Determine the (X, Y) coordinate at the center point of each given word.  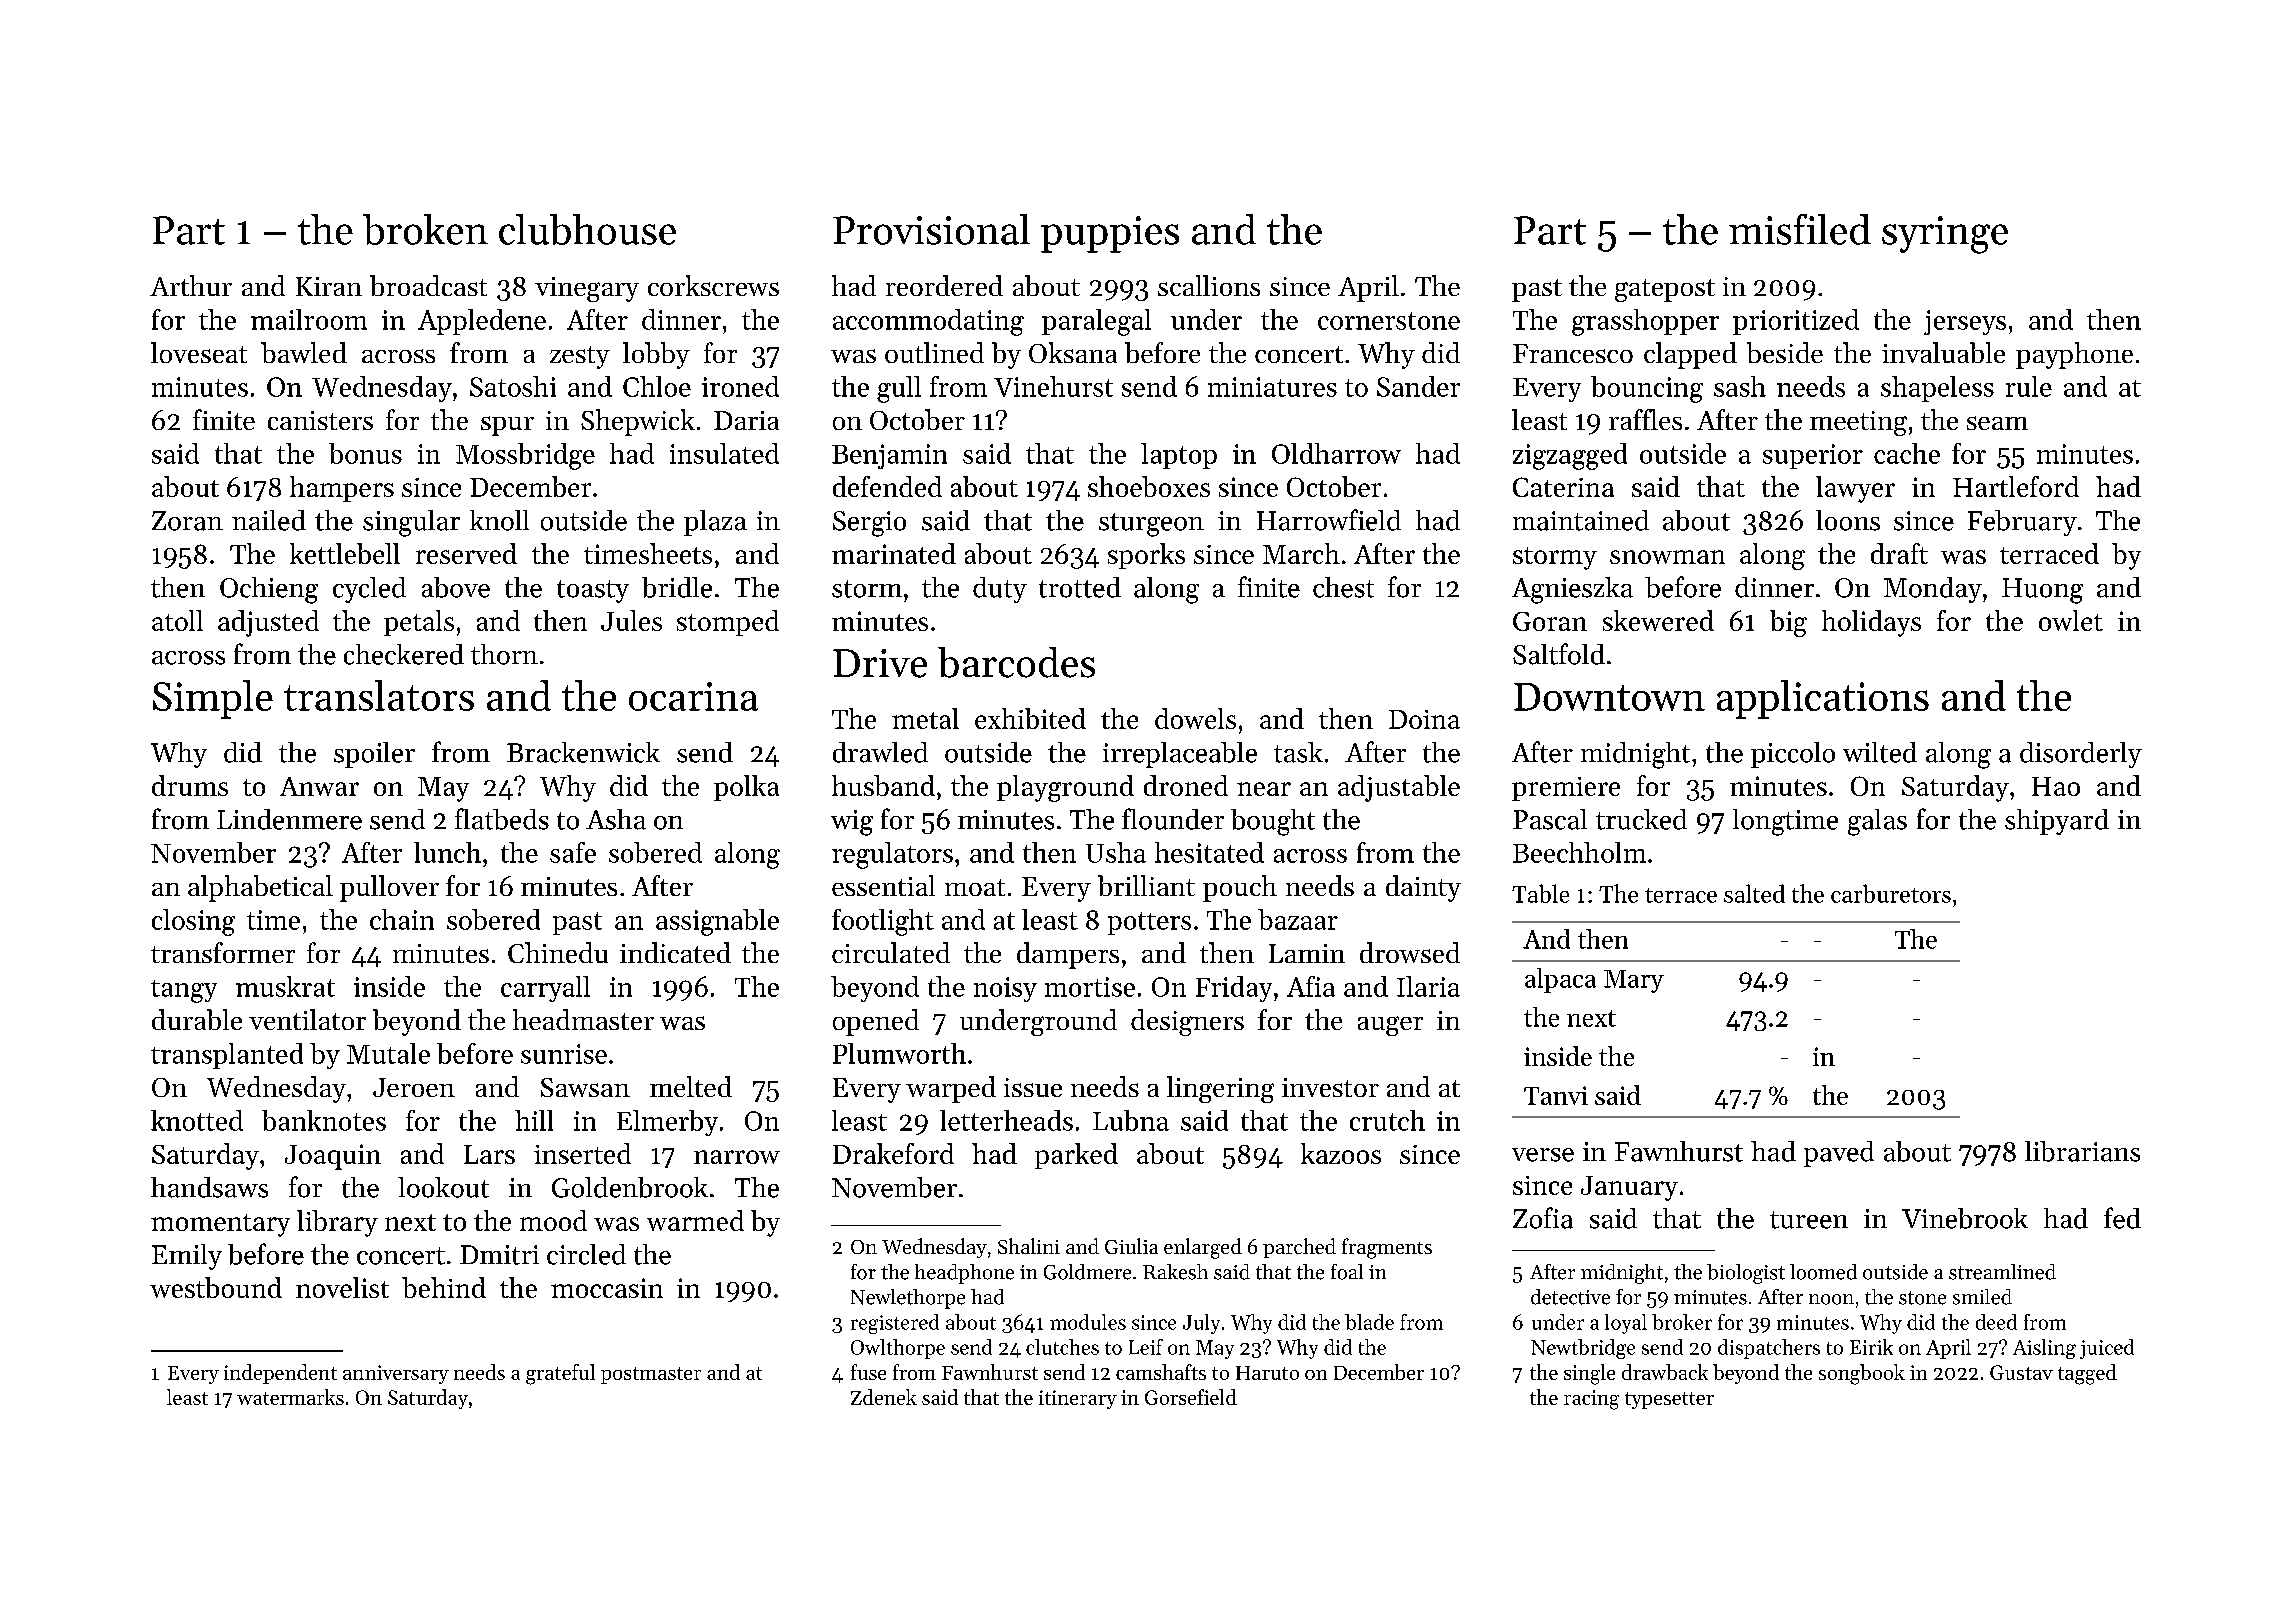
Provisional (931, 229)
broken (425, 229)
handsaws (209, 1187)
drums (190, 785)
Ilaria (1428, 986)
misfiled (1800, 229)
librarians (2082, 1151)
